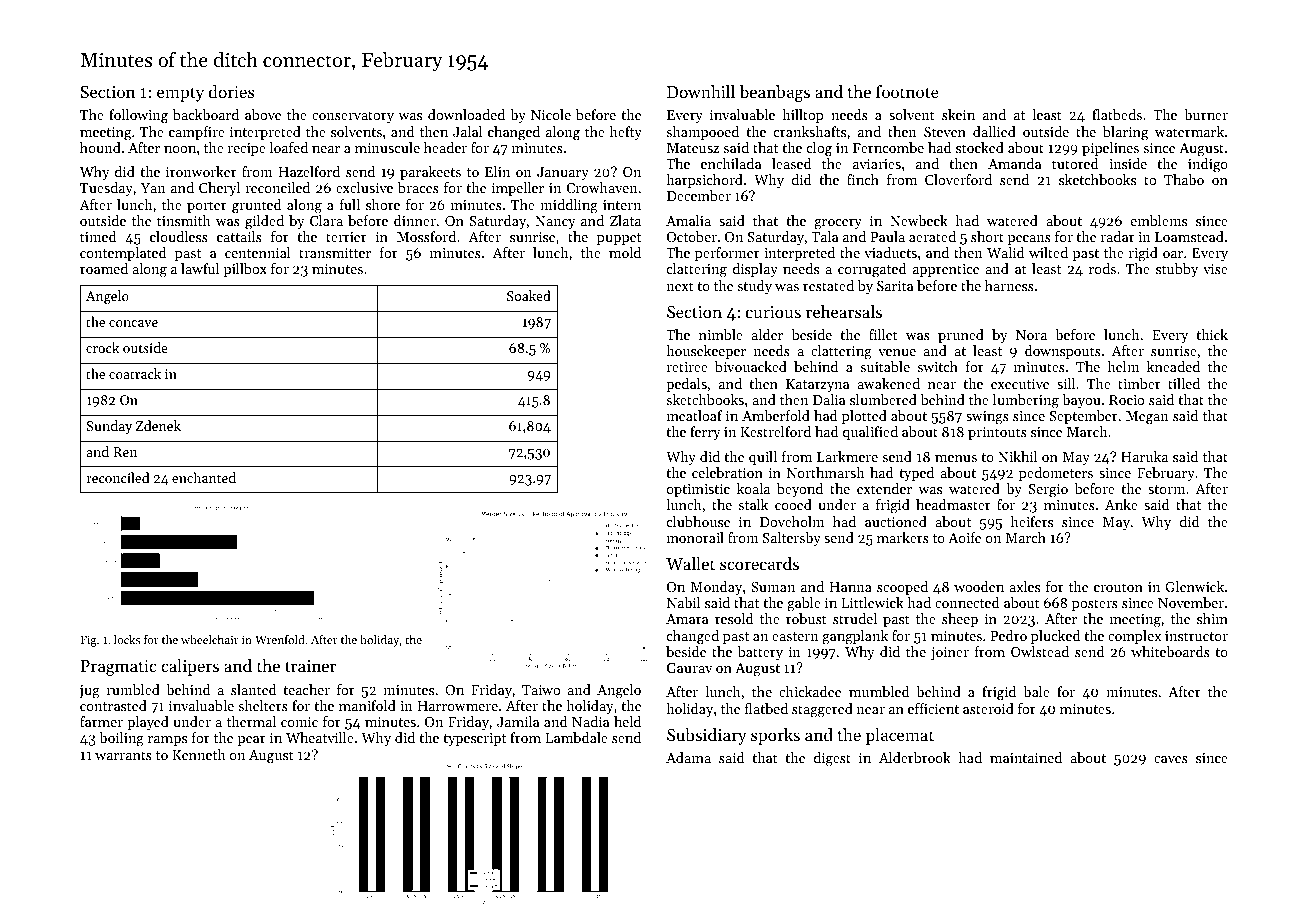  I want to click on maintained, so click(1026, 757).
